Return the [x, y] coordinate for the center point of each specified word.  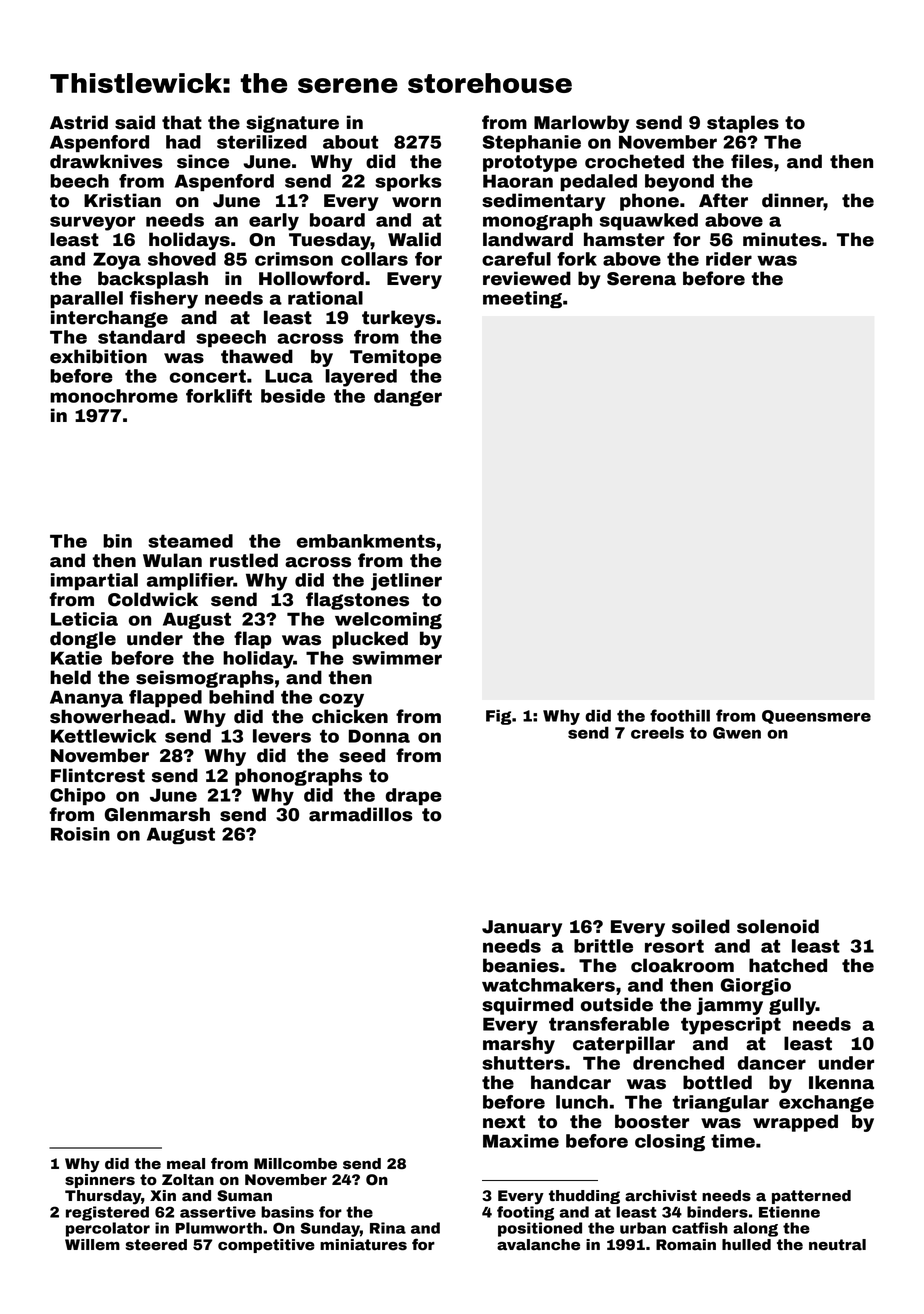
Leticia [84, 619]
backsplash [153, 280]
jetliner [406, 582]
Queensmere [816, 717]
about [350, 142]
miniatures [363, 1245]
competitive [266, 1246]
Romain [686, 1245]
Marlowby [581, 124]
